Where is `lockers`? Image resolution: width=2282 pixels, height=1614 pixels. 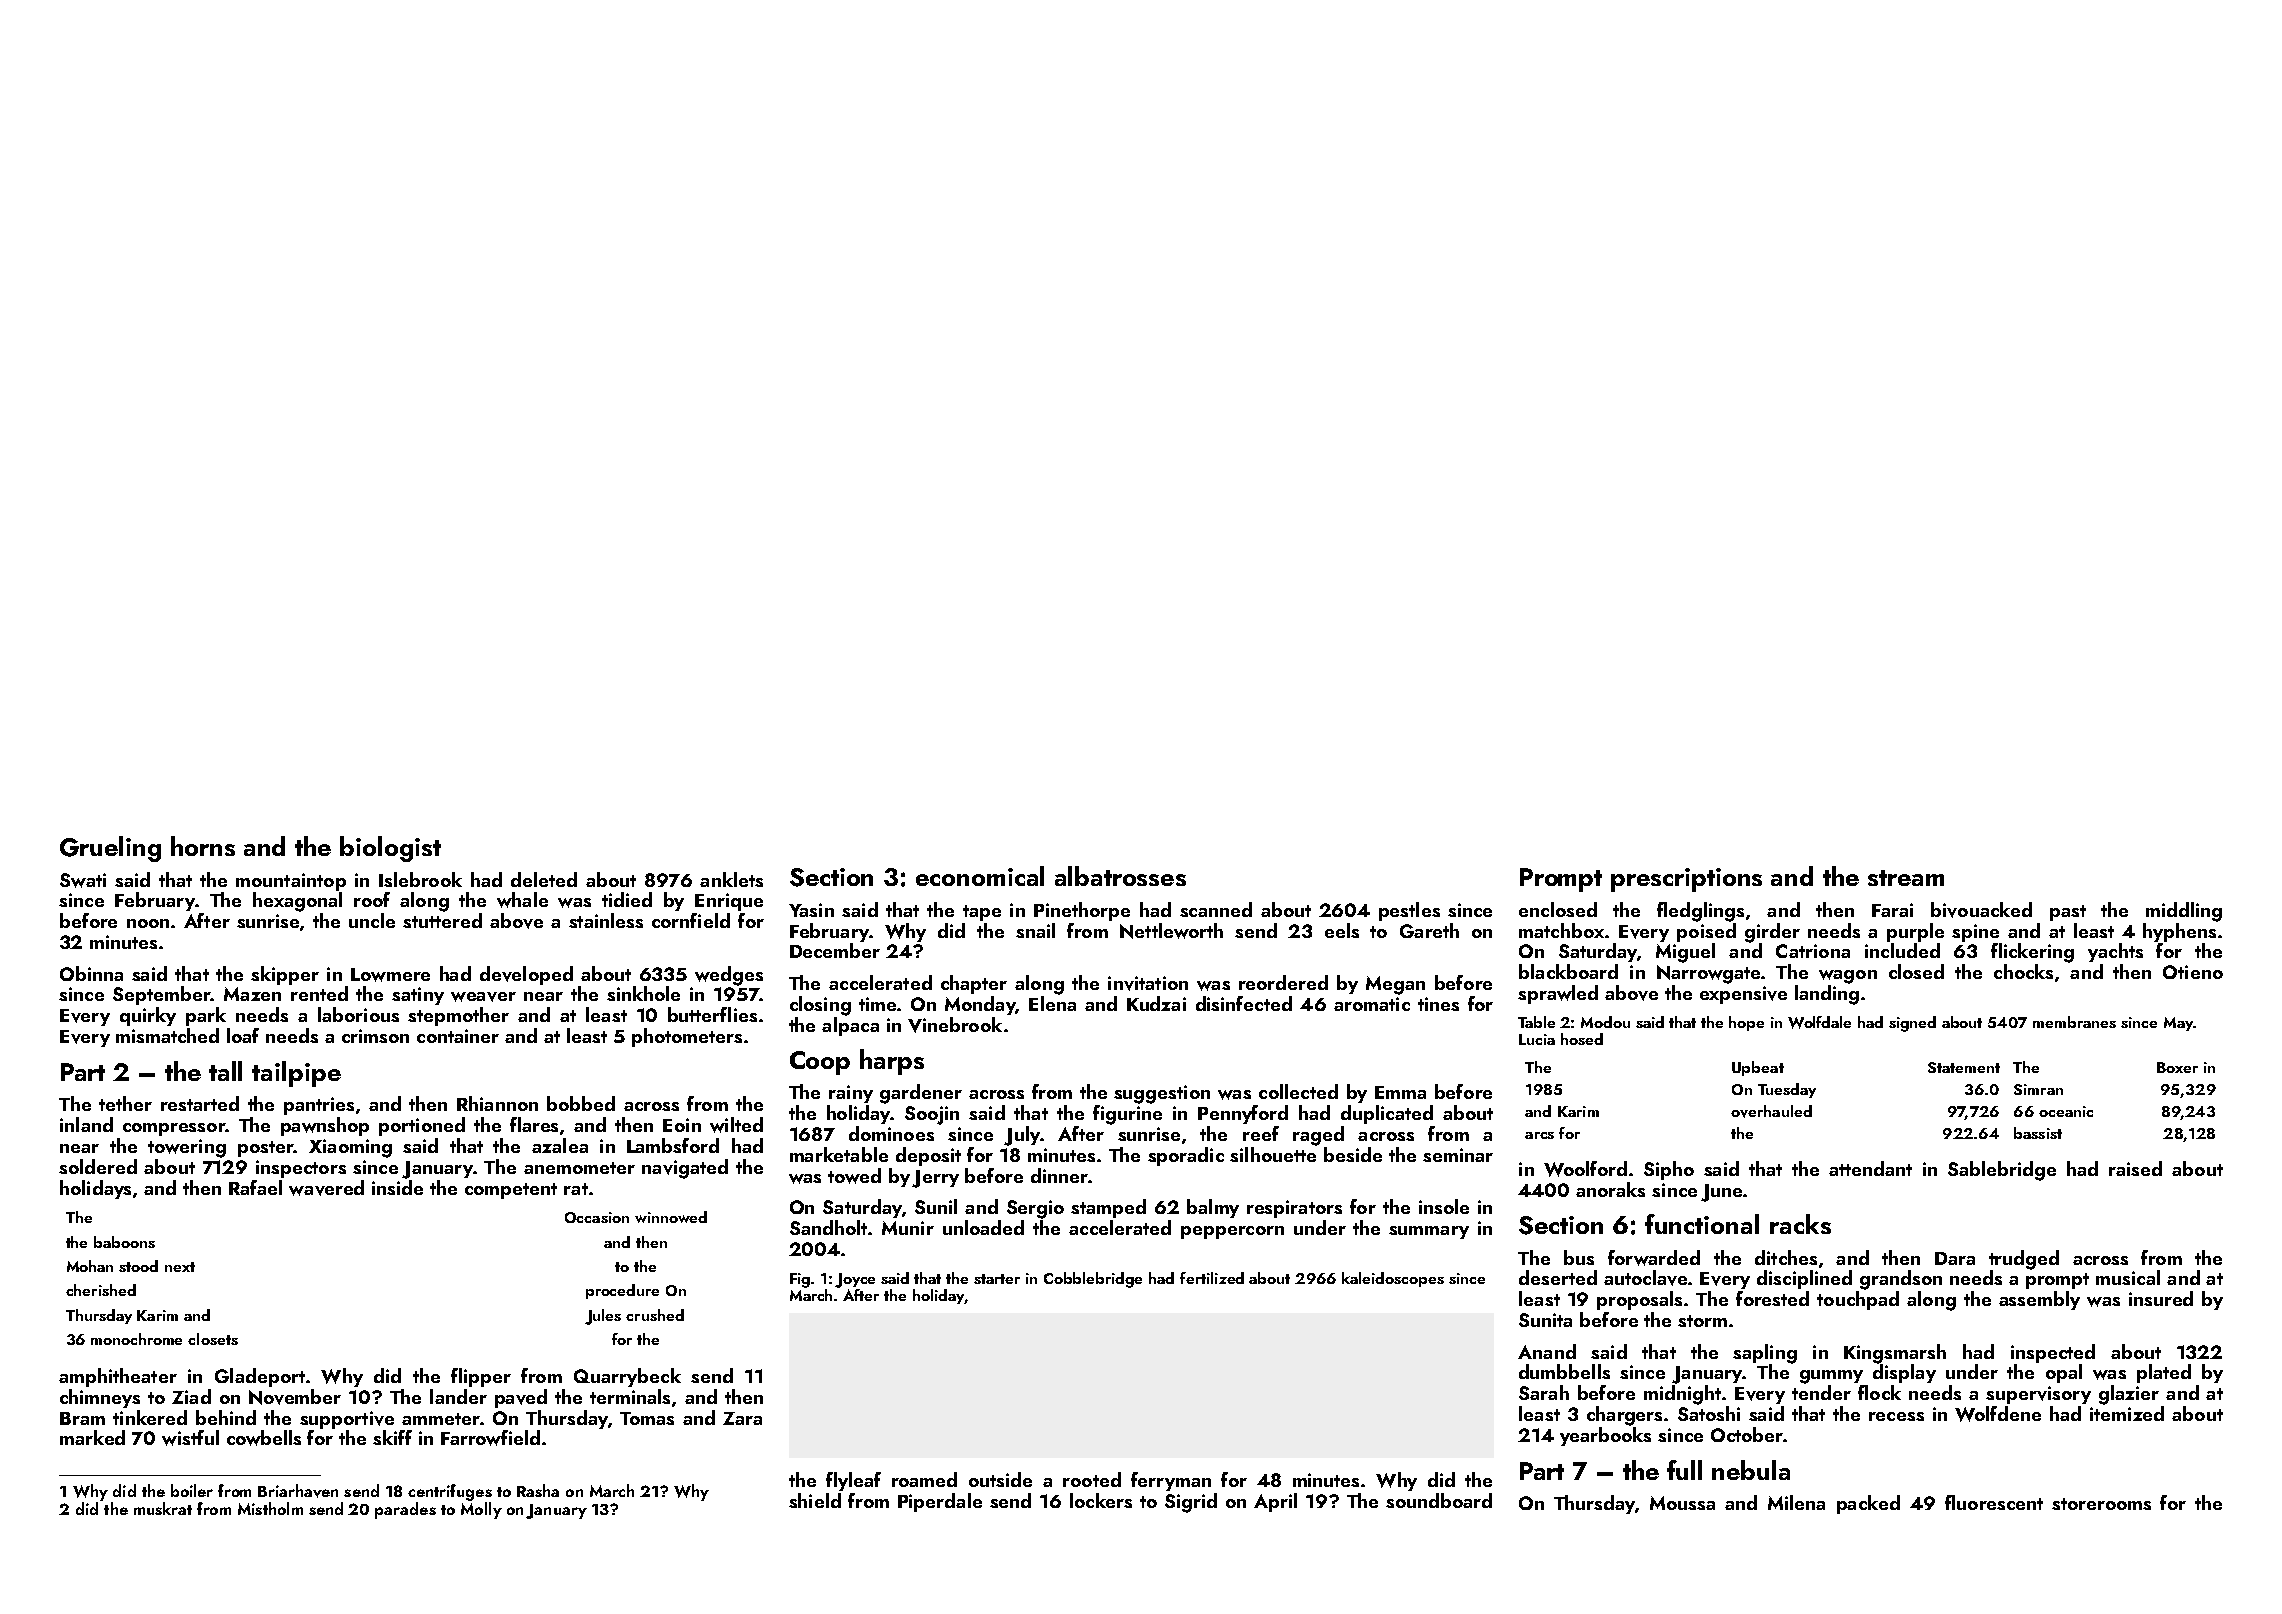
lockers is located at coordinates (1101, 1500).
